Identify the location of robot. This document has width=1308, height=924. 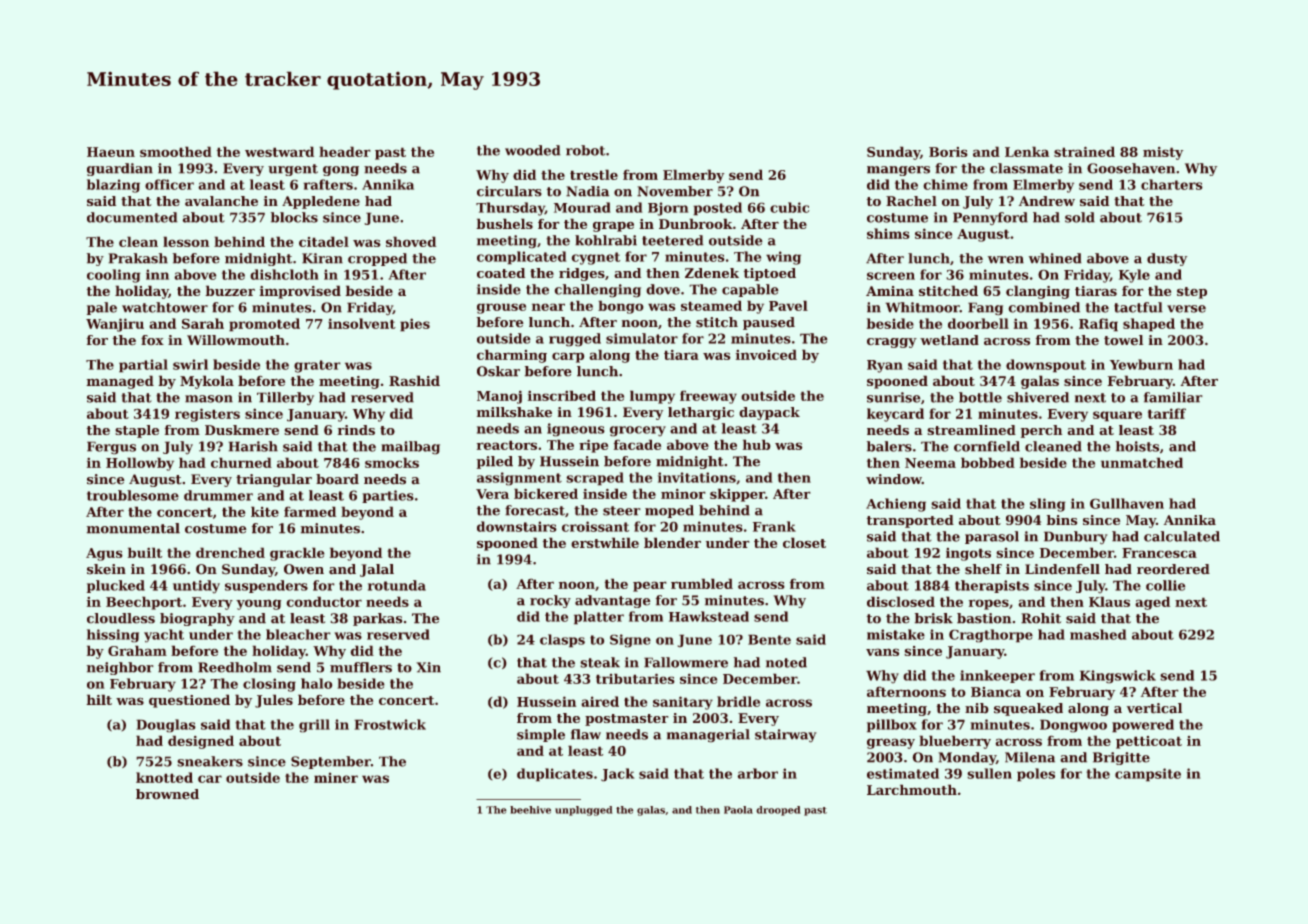
(585, 150).
